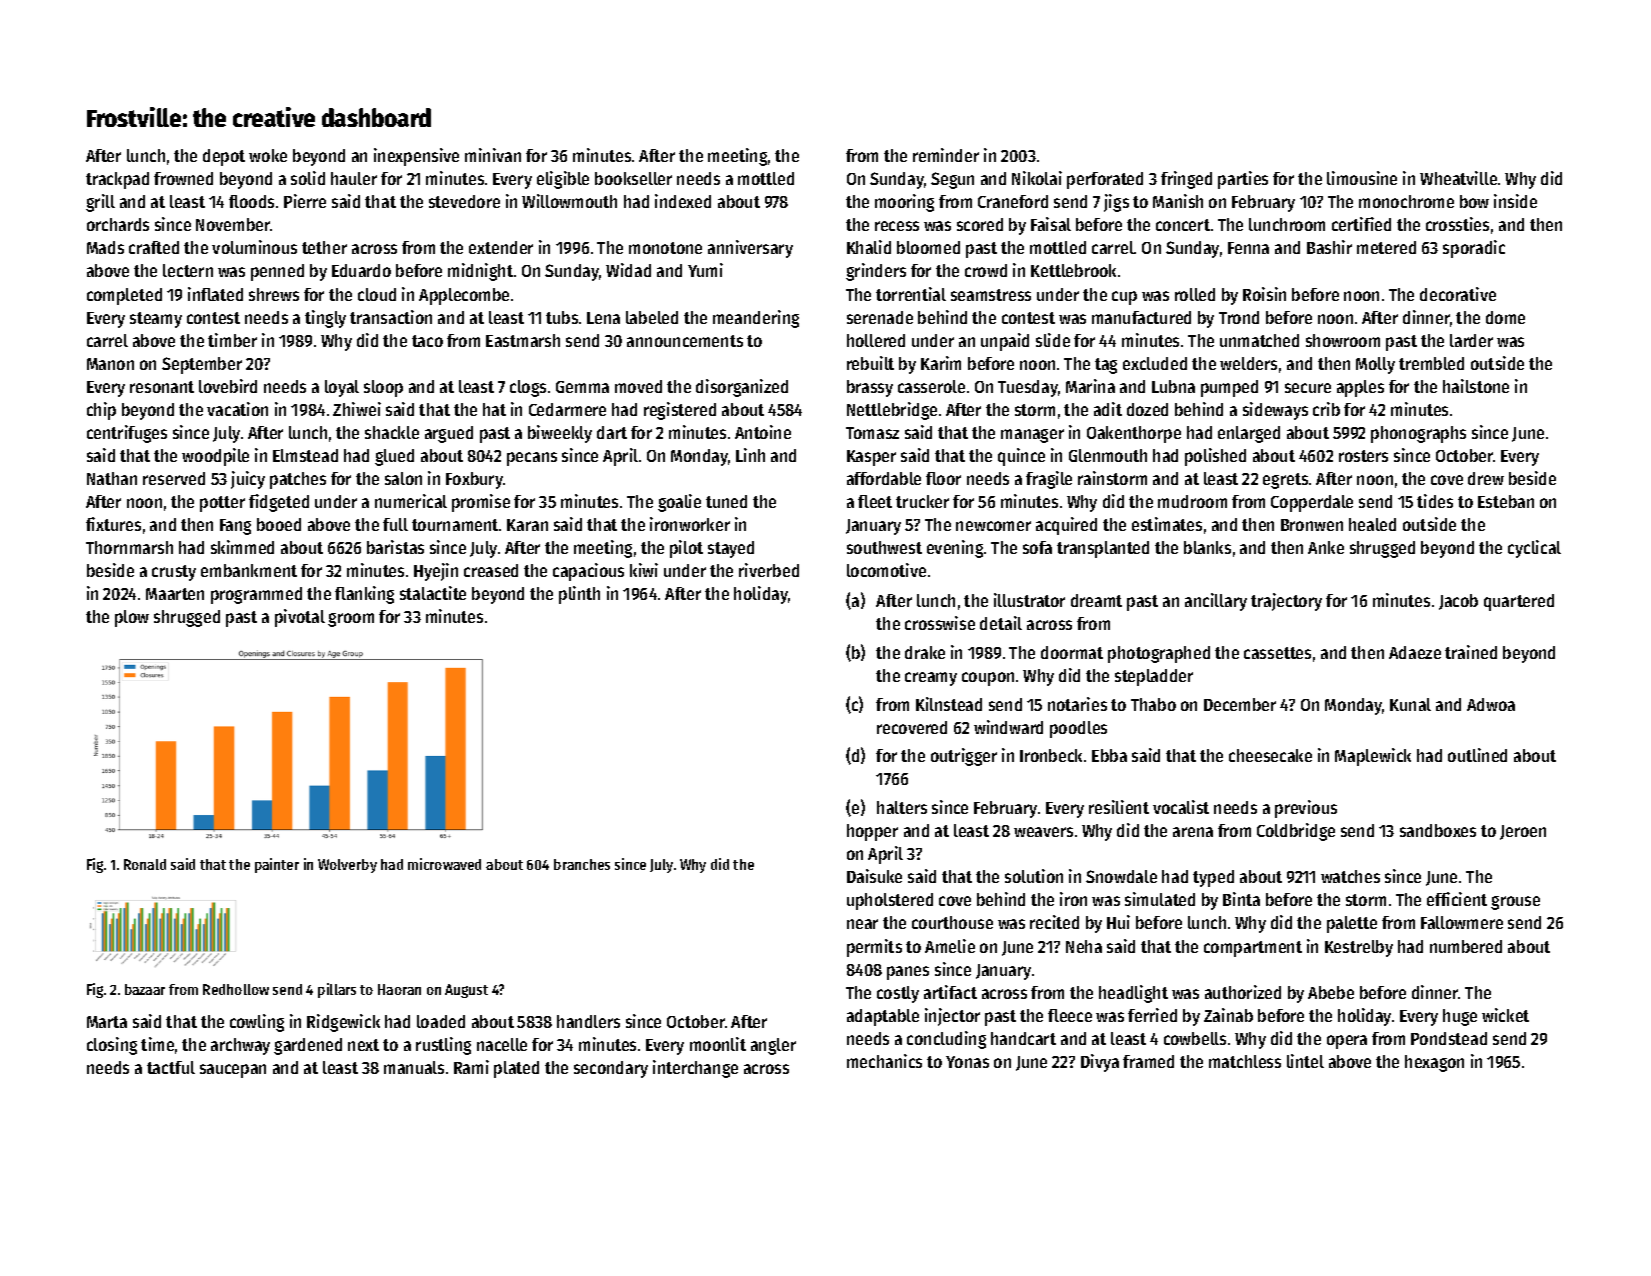 The image size is (1651, 1276). I want to click on Ronald, so click(145, 864).
